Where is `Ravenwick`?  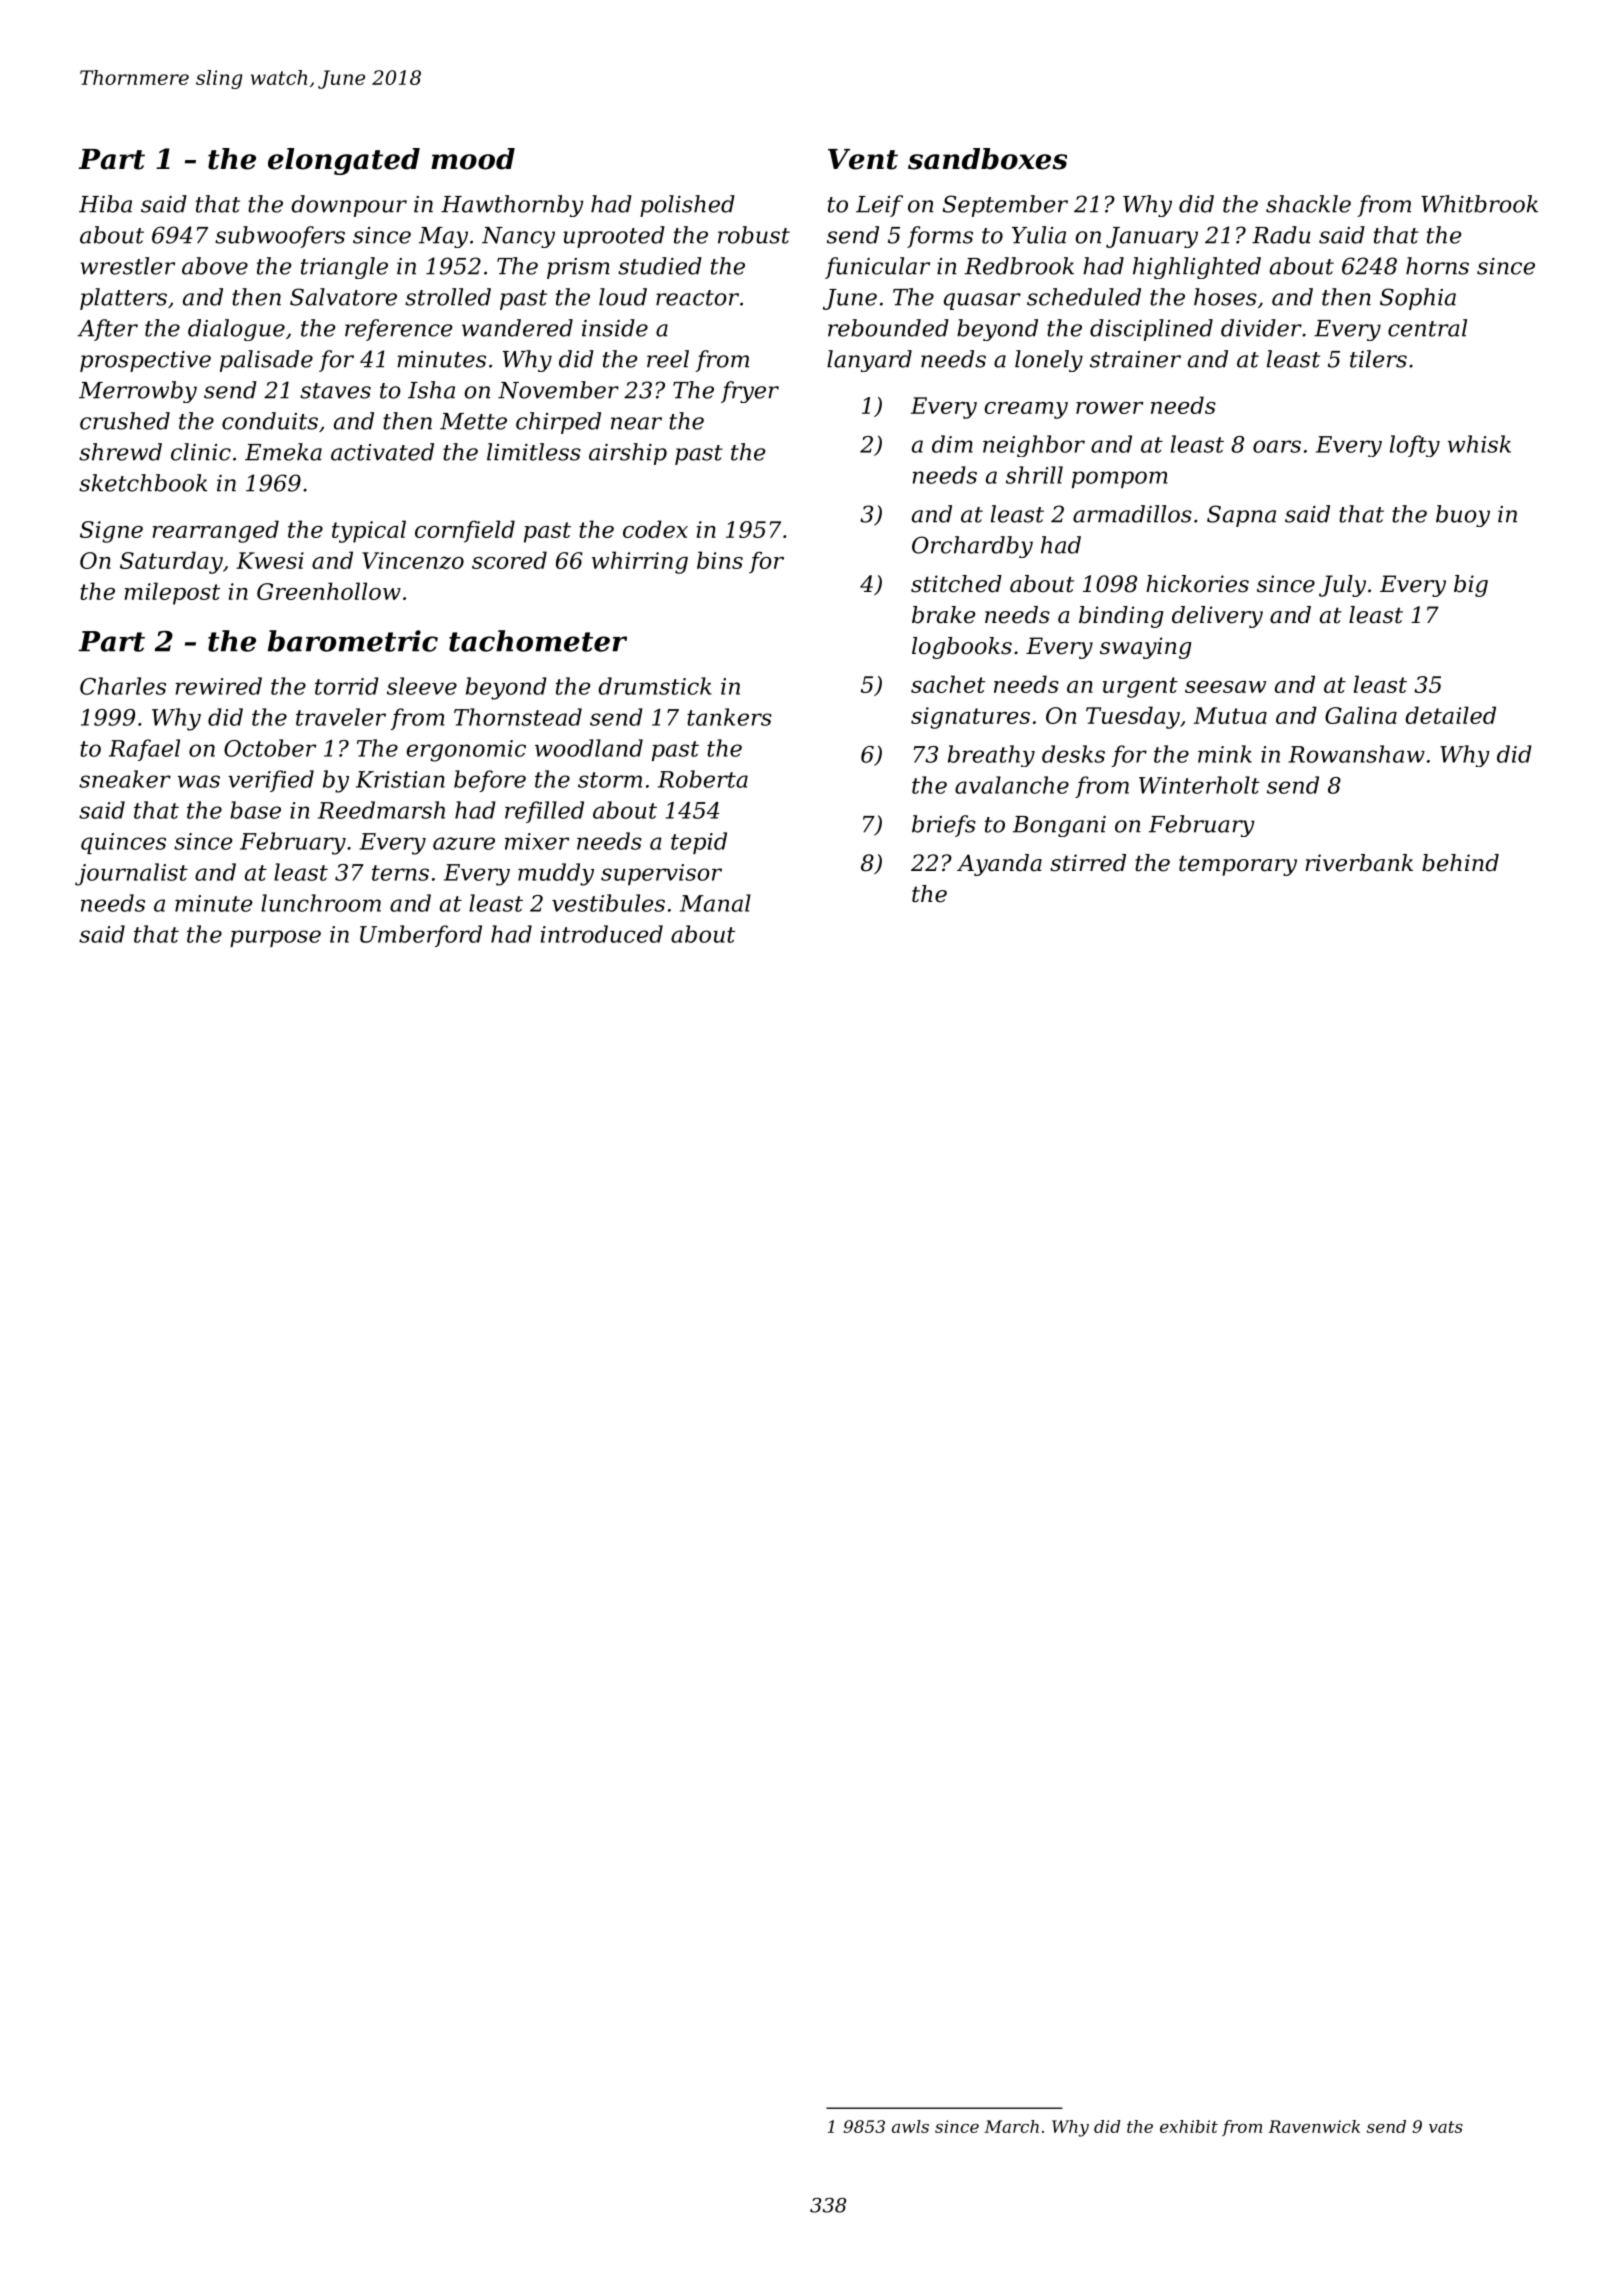
Ravenwick is located at coordinates (1314, 2126).
